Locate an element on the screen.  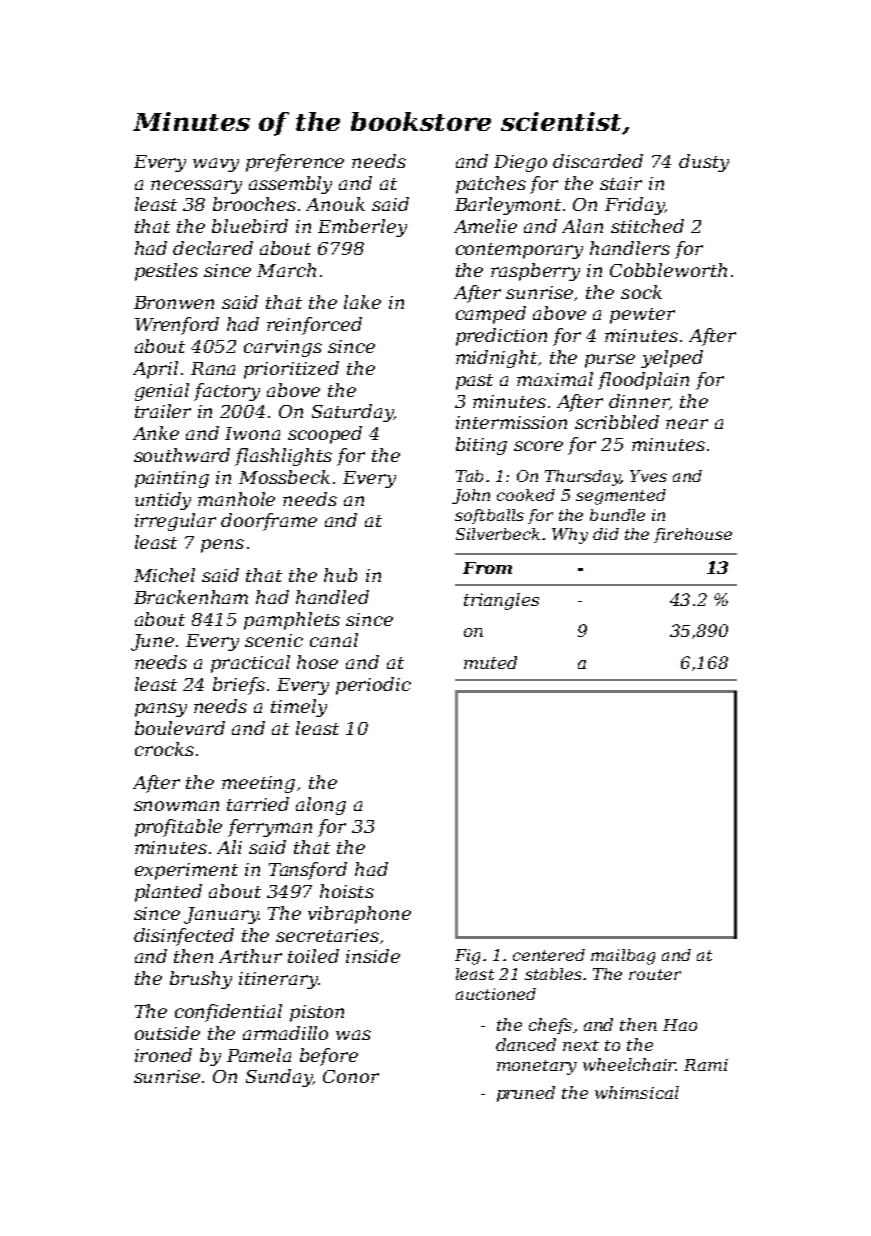
scenic is located at coordinates (274, 640).
